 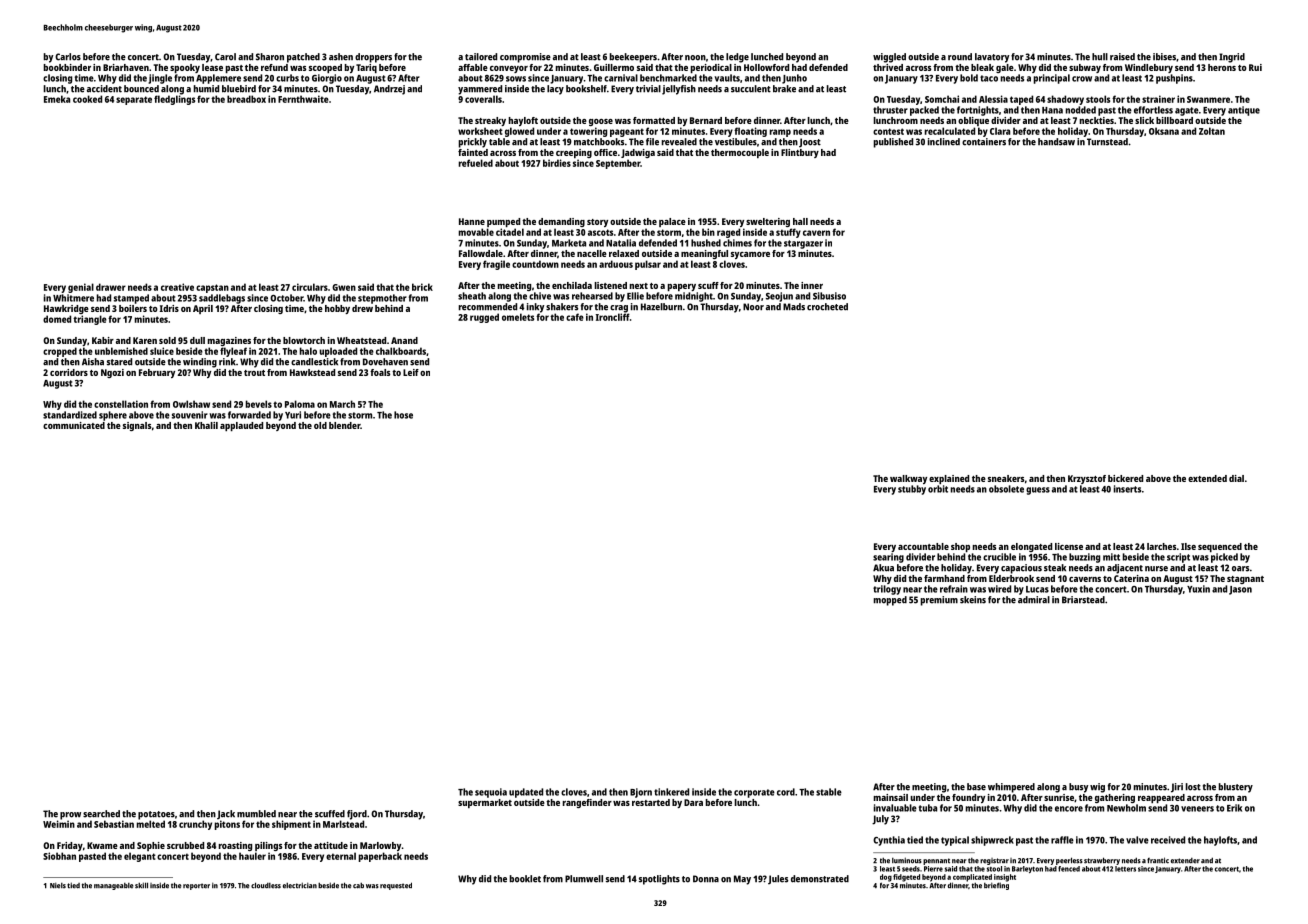 What do you see at coordinates (1207, 478) in the page?
I see `extended` at bounding box center [1207, 478].
